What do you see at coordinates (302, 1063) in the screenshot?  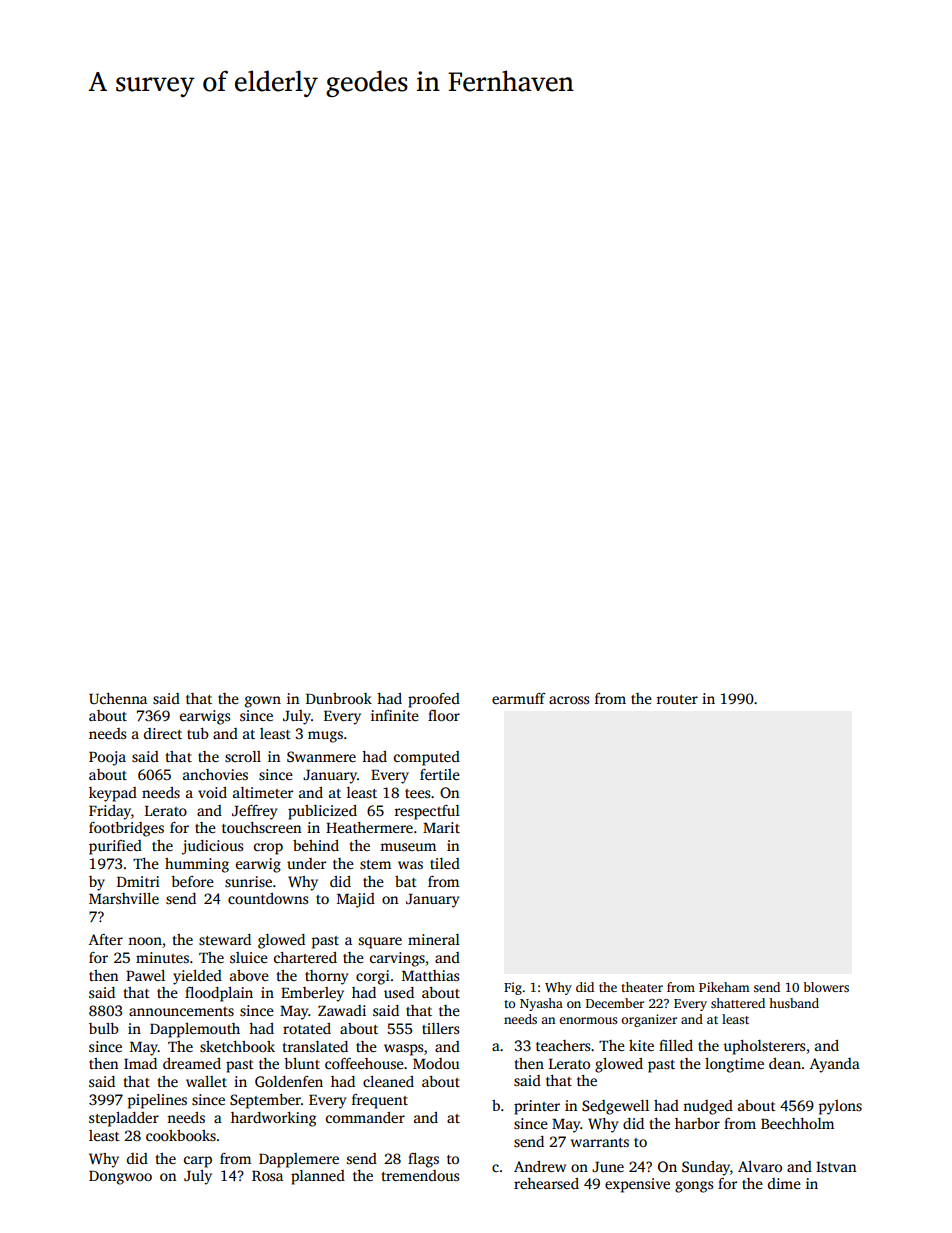 I see `blunt` at bounding box center [302, 1063].
